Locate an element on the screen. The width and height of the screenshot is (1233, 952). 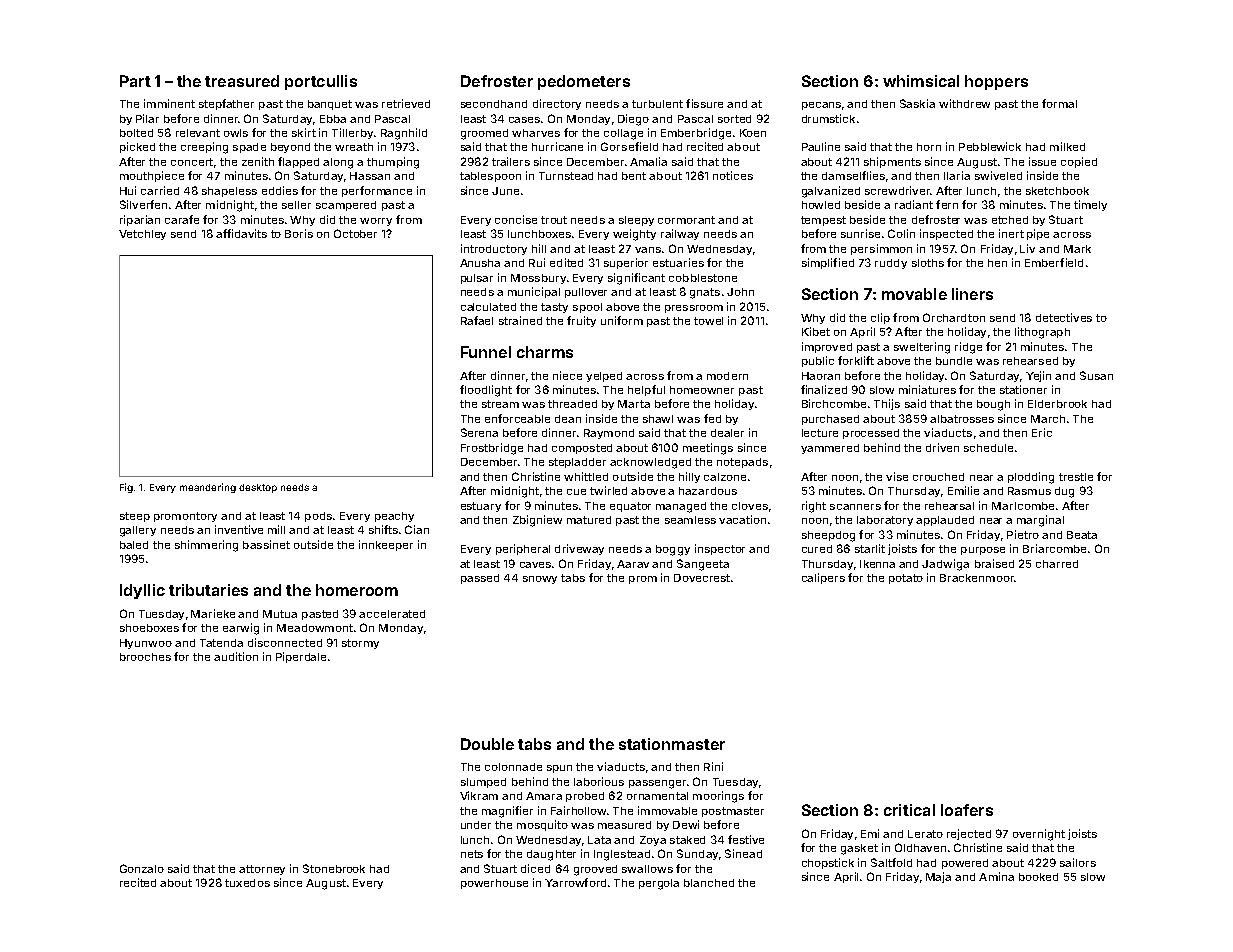
Vetchley is located at coordinates (142, 235).
